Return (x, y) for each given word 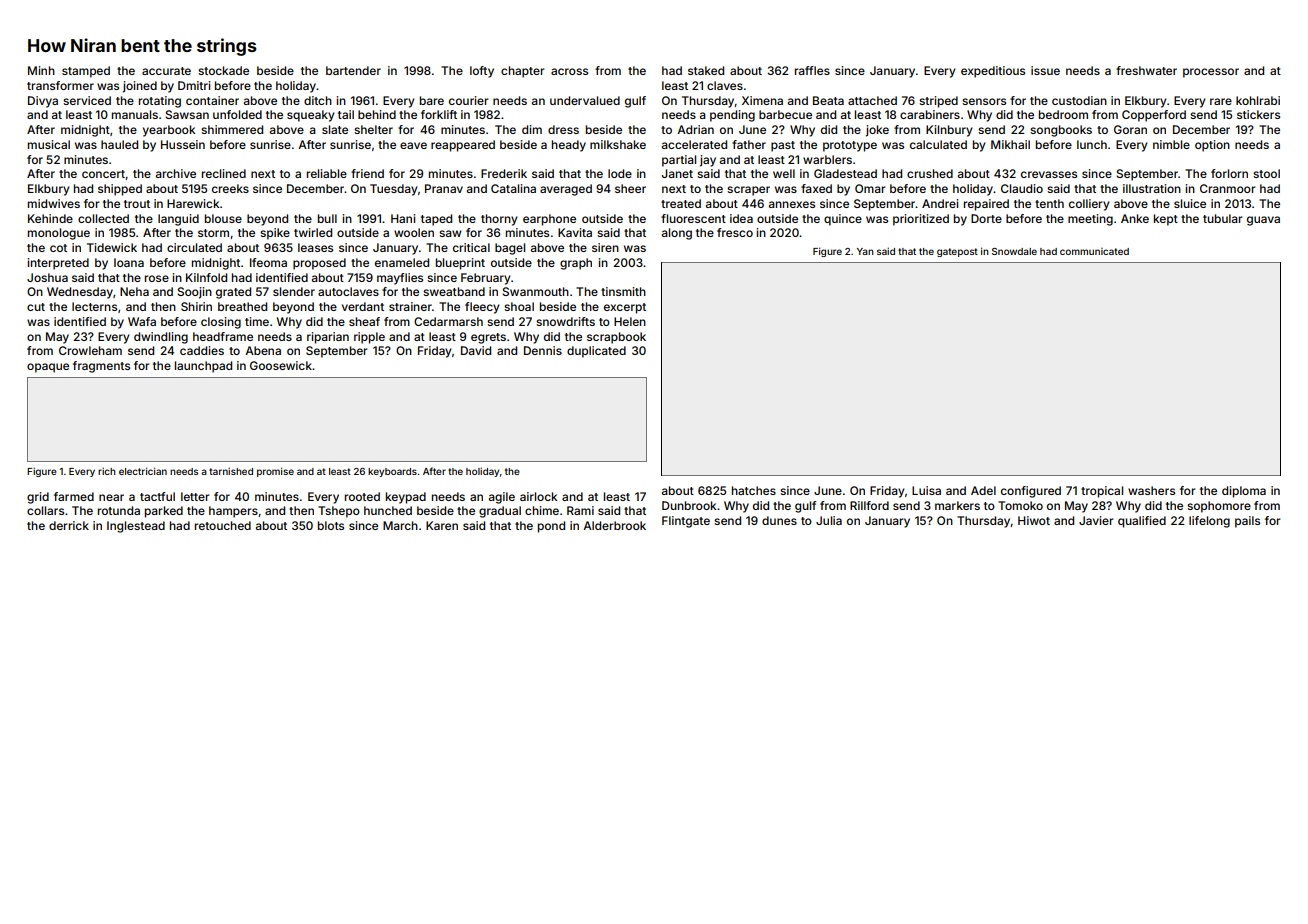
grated (233, 293)
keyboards (392, 472)
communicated (1094, 251)
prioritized (921, 220)
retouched (223, 525)
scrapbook (616, 338)
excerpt (625, 308)
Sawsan (187, 114)
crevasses (1049, 174)
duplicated (596, 352)
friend (367, 173)
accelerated (694, 144)
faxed (816, 188)
